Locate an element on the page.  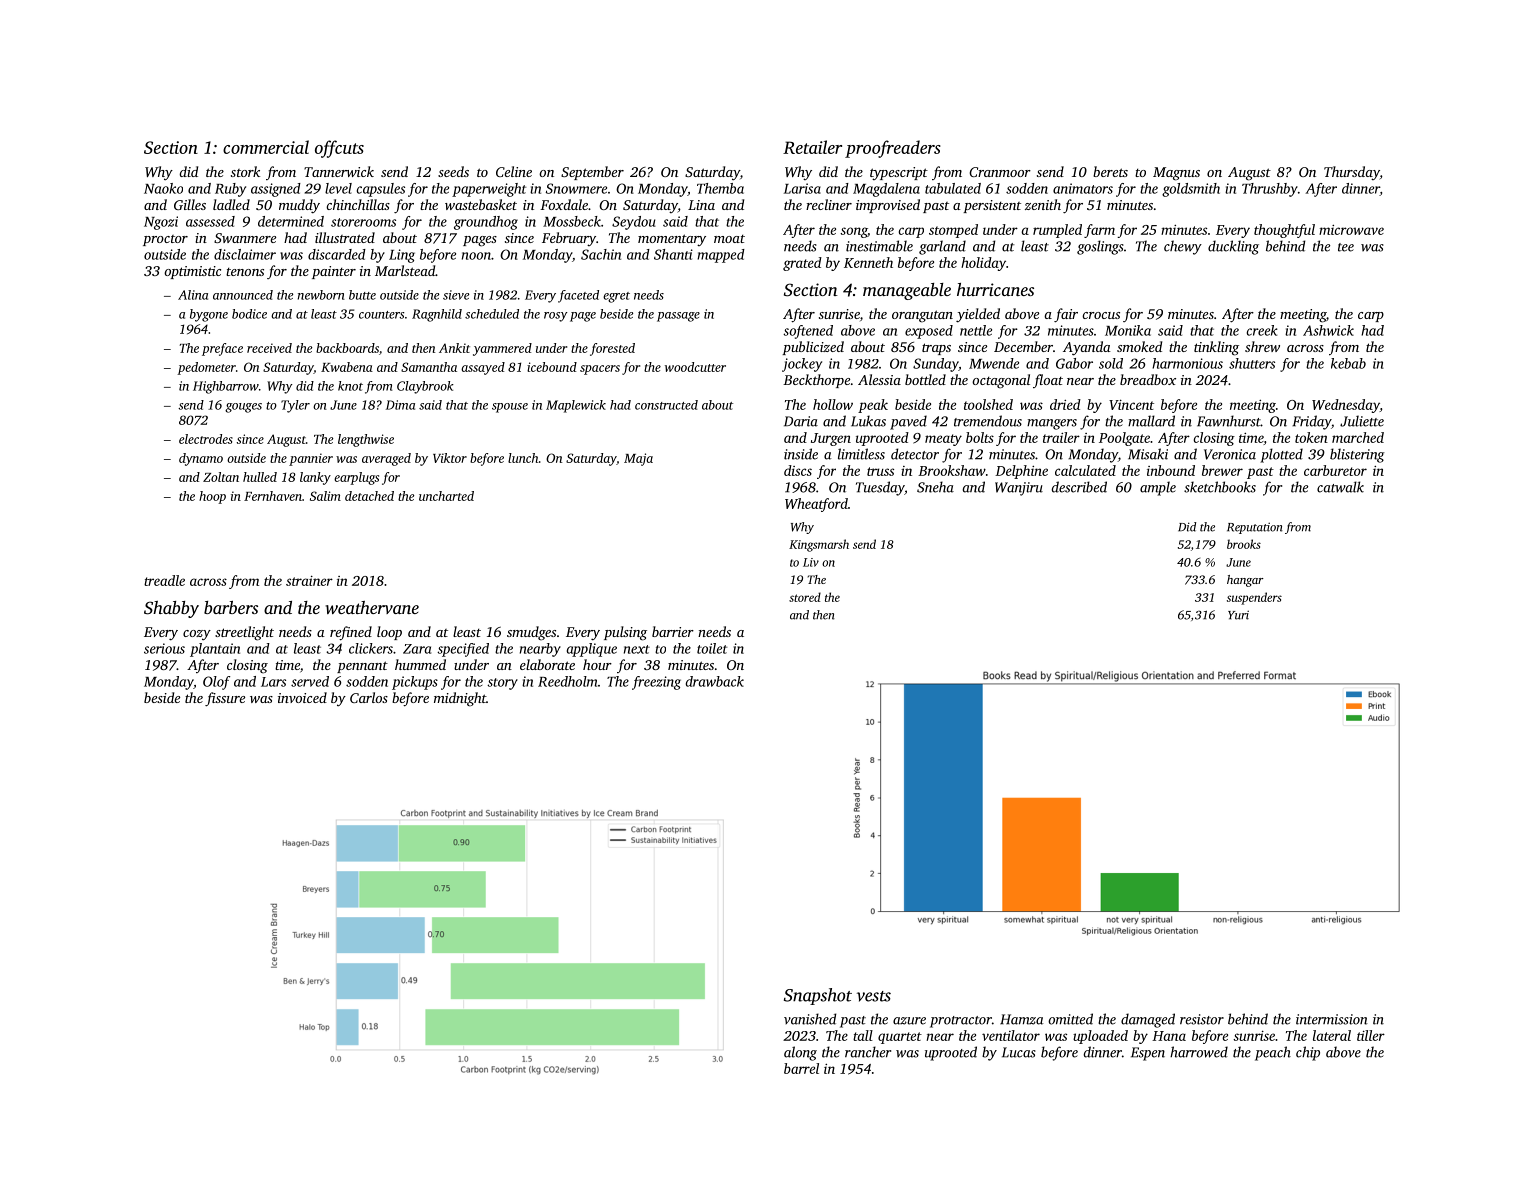
Yuri is located at coordinates (1238, 615).
